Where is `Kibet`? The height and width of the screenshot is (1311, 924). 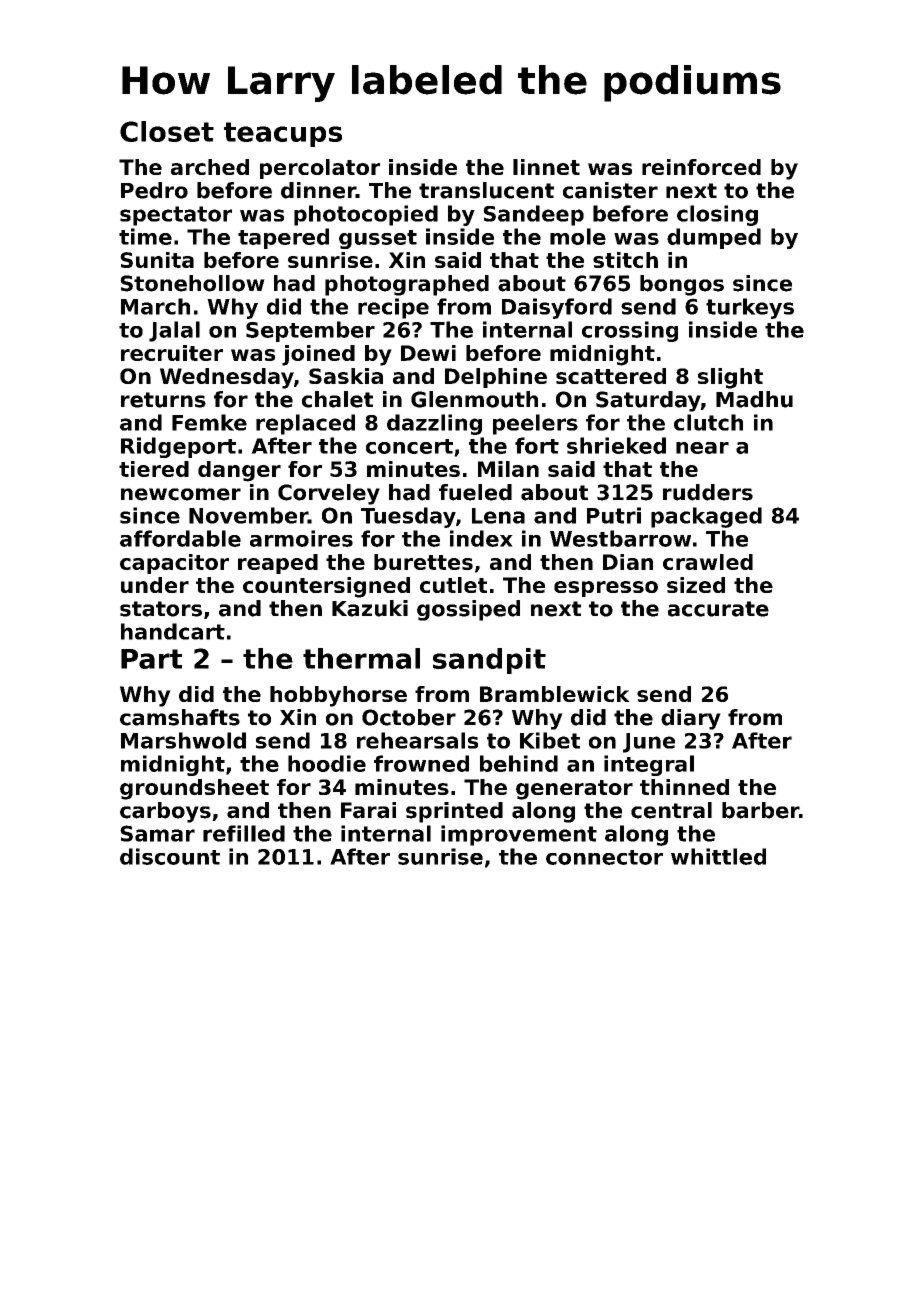 Kibet is located at coordinates (550, 740).
